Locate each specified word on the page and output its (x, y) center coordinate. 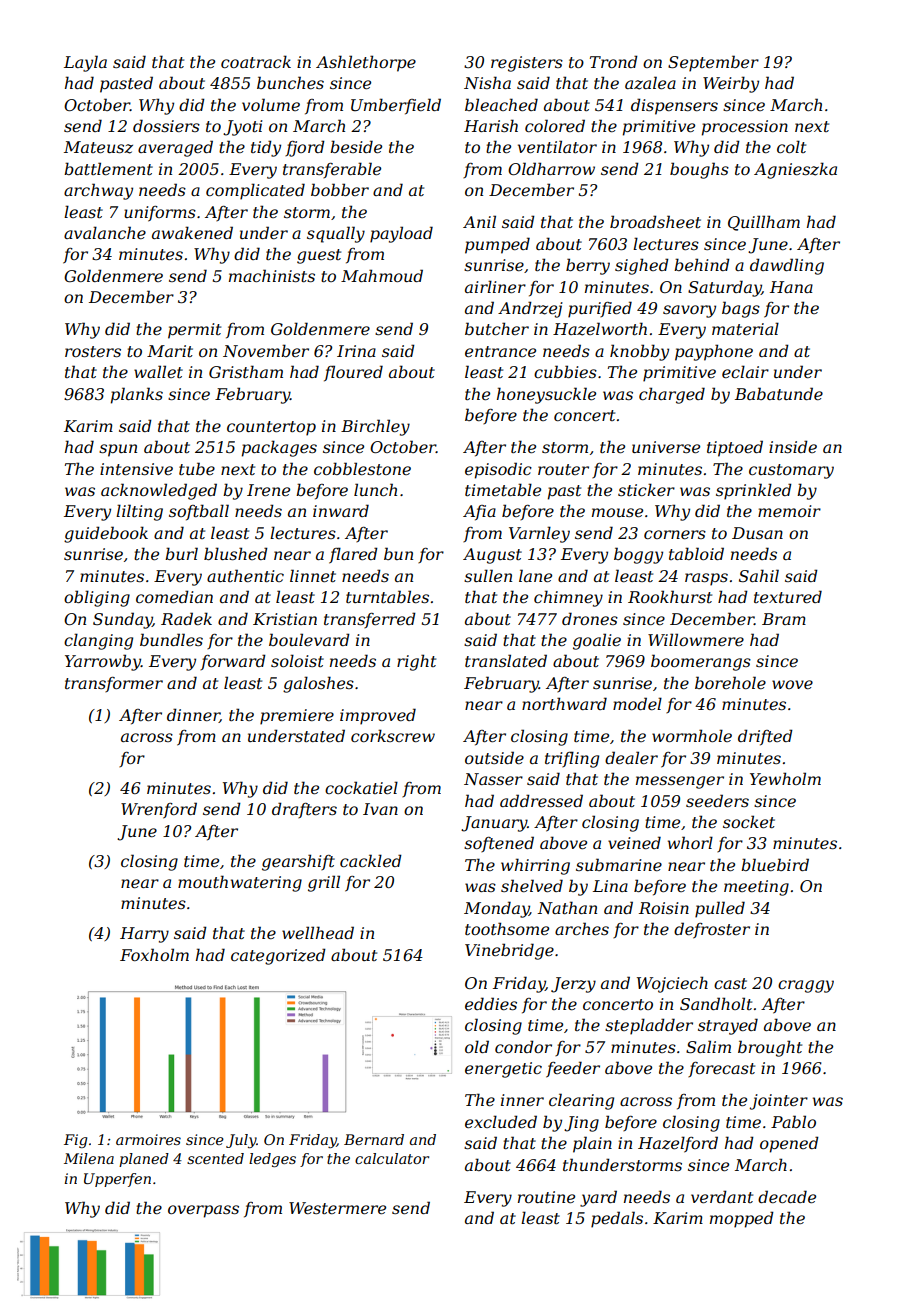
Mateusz (98, 147)
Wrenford (159, 810)
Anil (479, 221)
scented (215, 1158)
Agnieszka (795, 170)
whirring (535, 866)
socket (749, 821)
